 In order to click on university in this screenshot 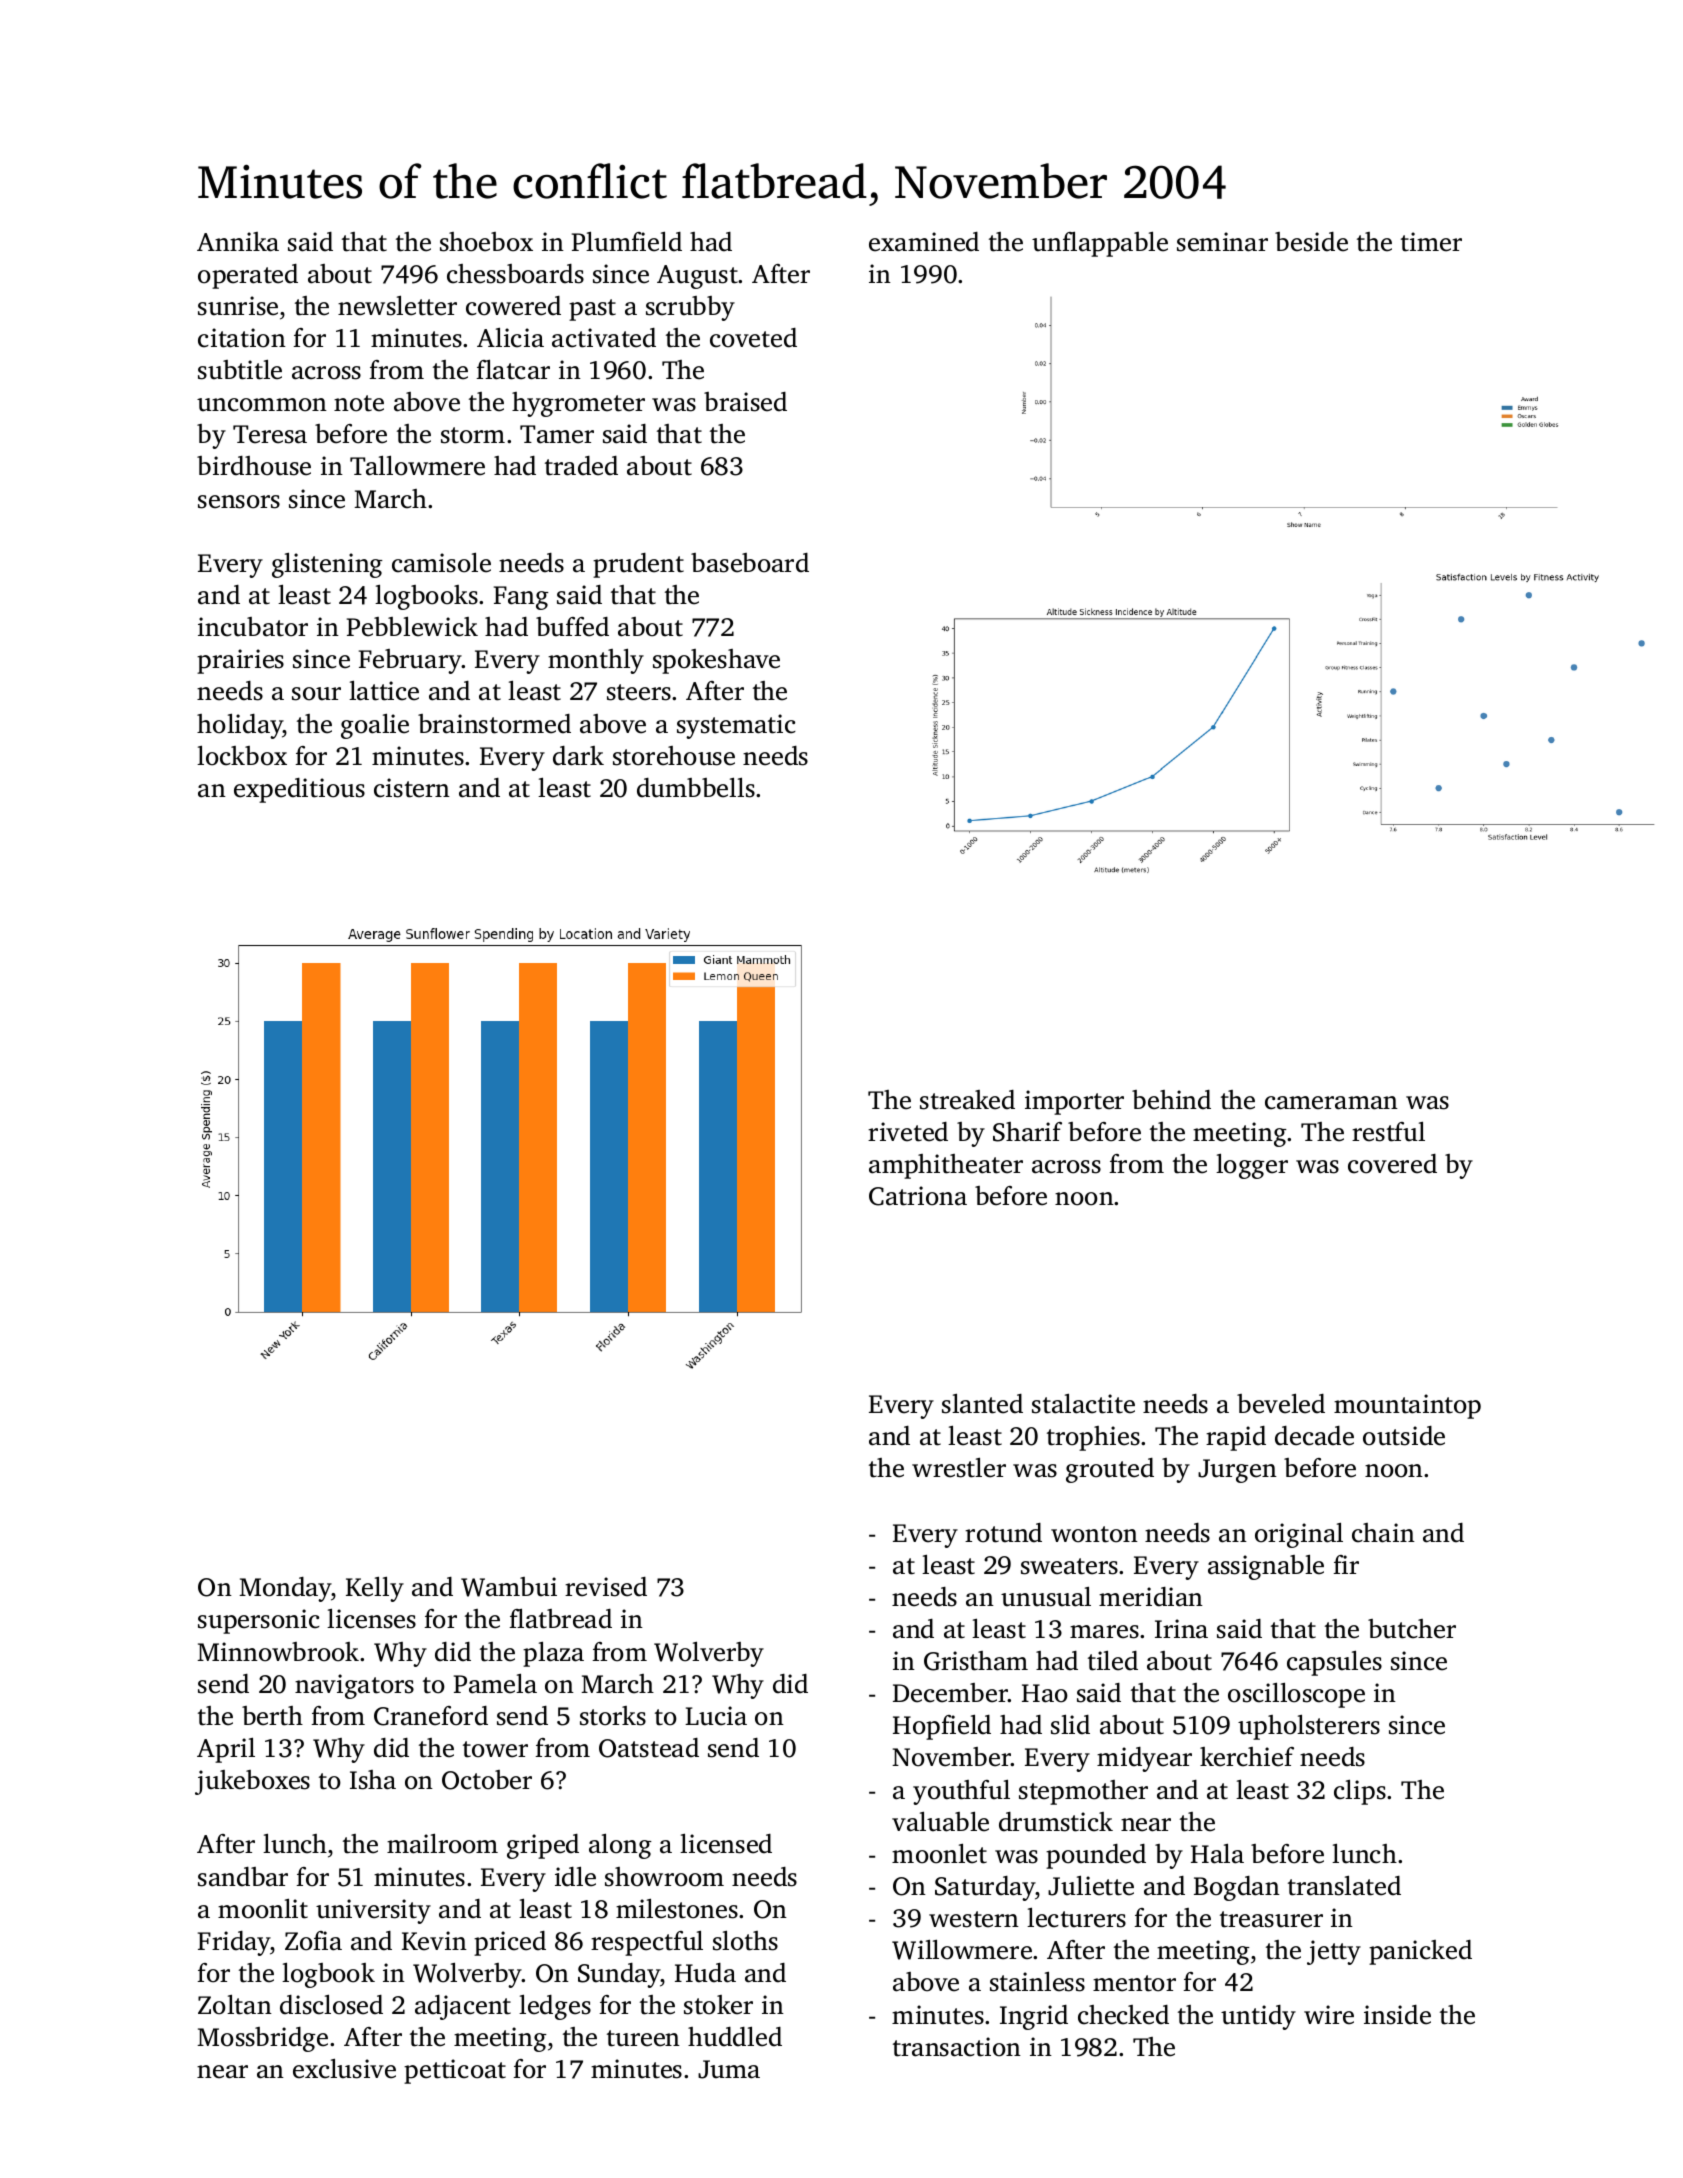, I will do `click(373, 1911)`.
